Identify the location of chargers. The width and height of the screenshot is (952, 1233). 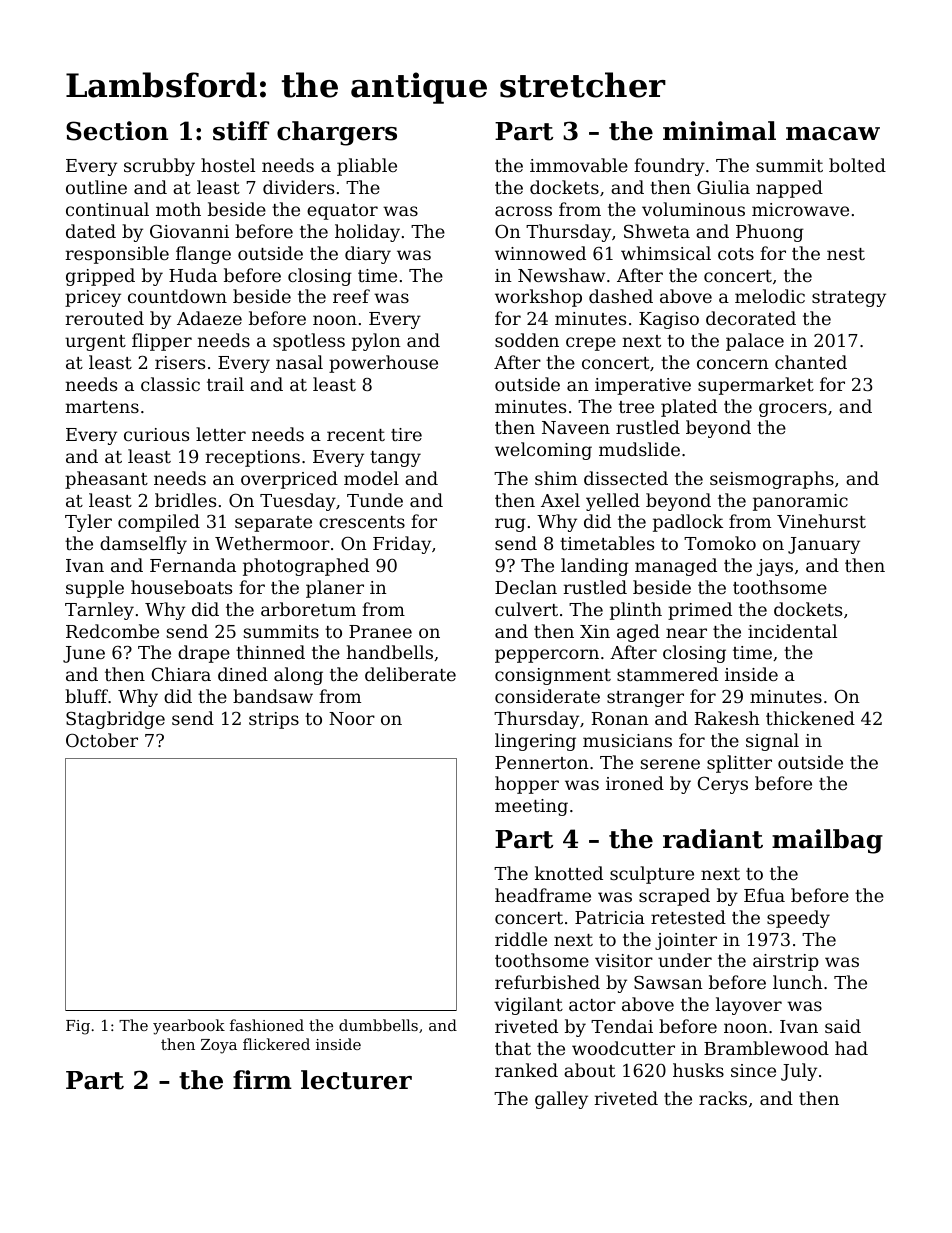
(337, 133).
